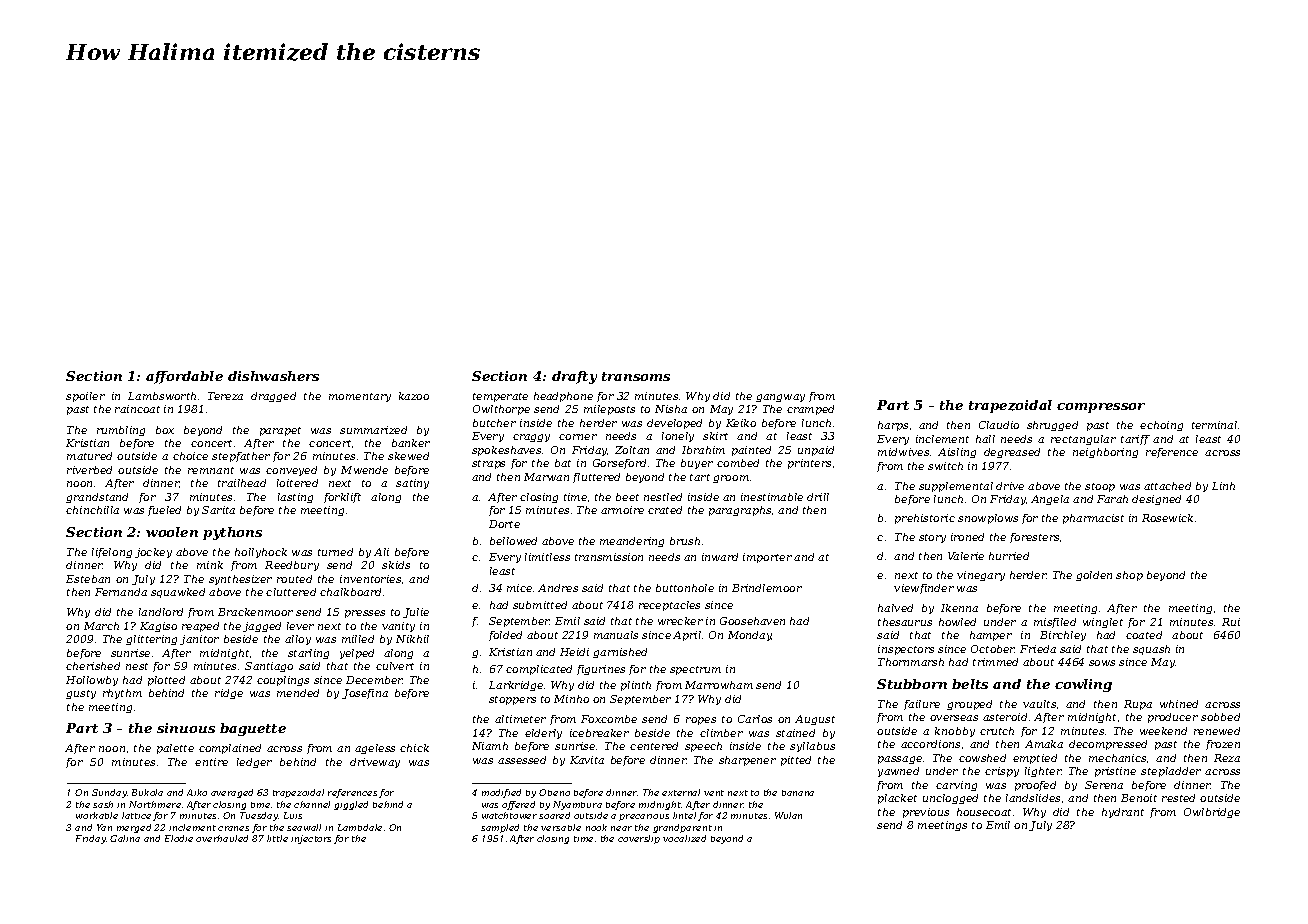 Image resolution: width=1308 pixels, height=924 pixels. I want to click on compressor, so click(1101, 408).
